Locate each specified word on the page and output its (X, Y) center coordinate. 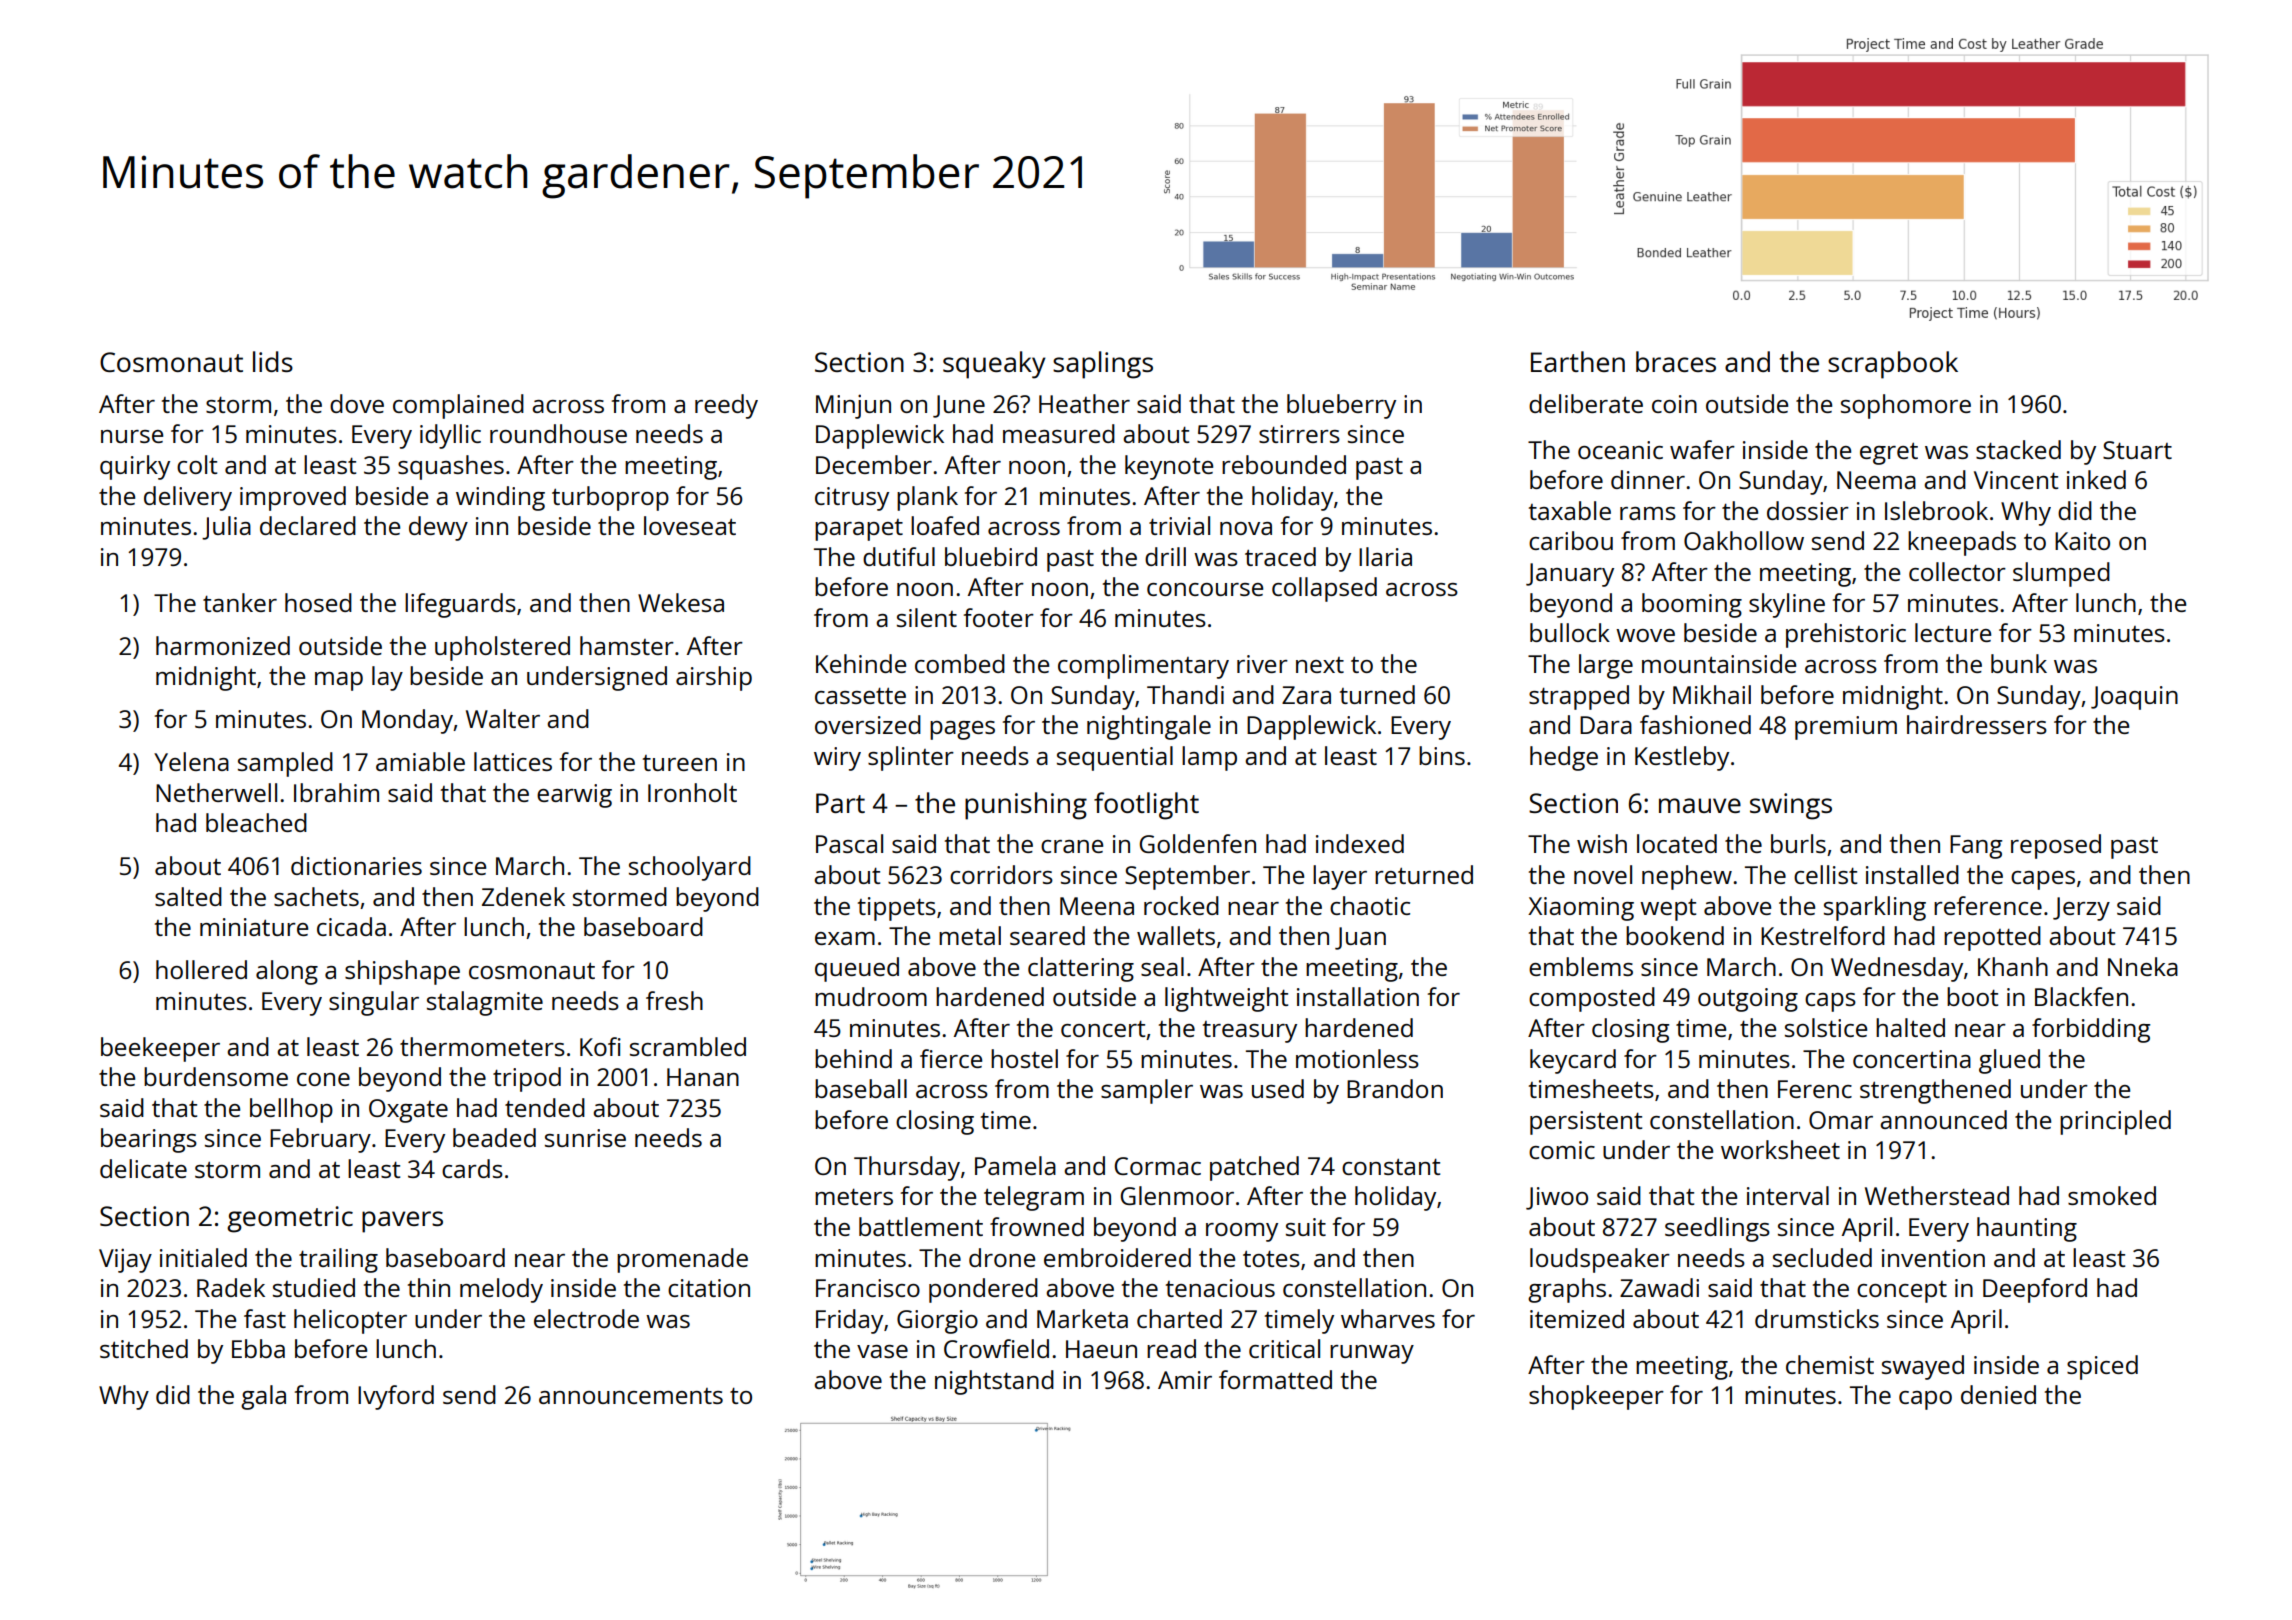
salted (188, 896)
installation (1358, 996)
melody (501, 1290)
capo (1925, 1400)
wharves (1388, 1318)
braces (1676, 361)
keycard (1573, 1061)
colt (197, 464)
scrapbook (1893, 365)
